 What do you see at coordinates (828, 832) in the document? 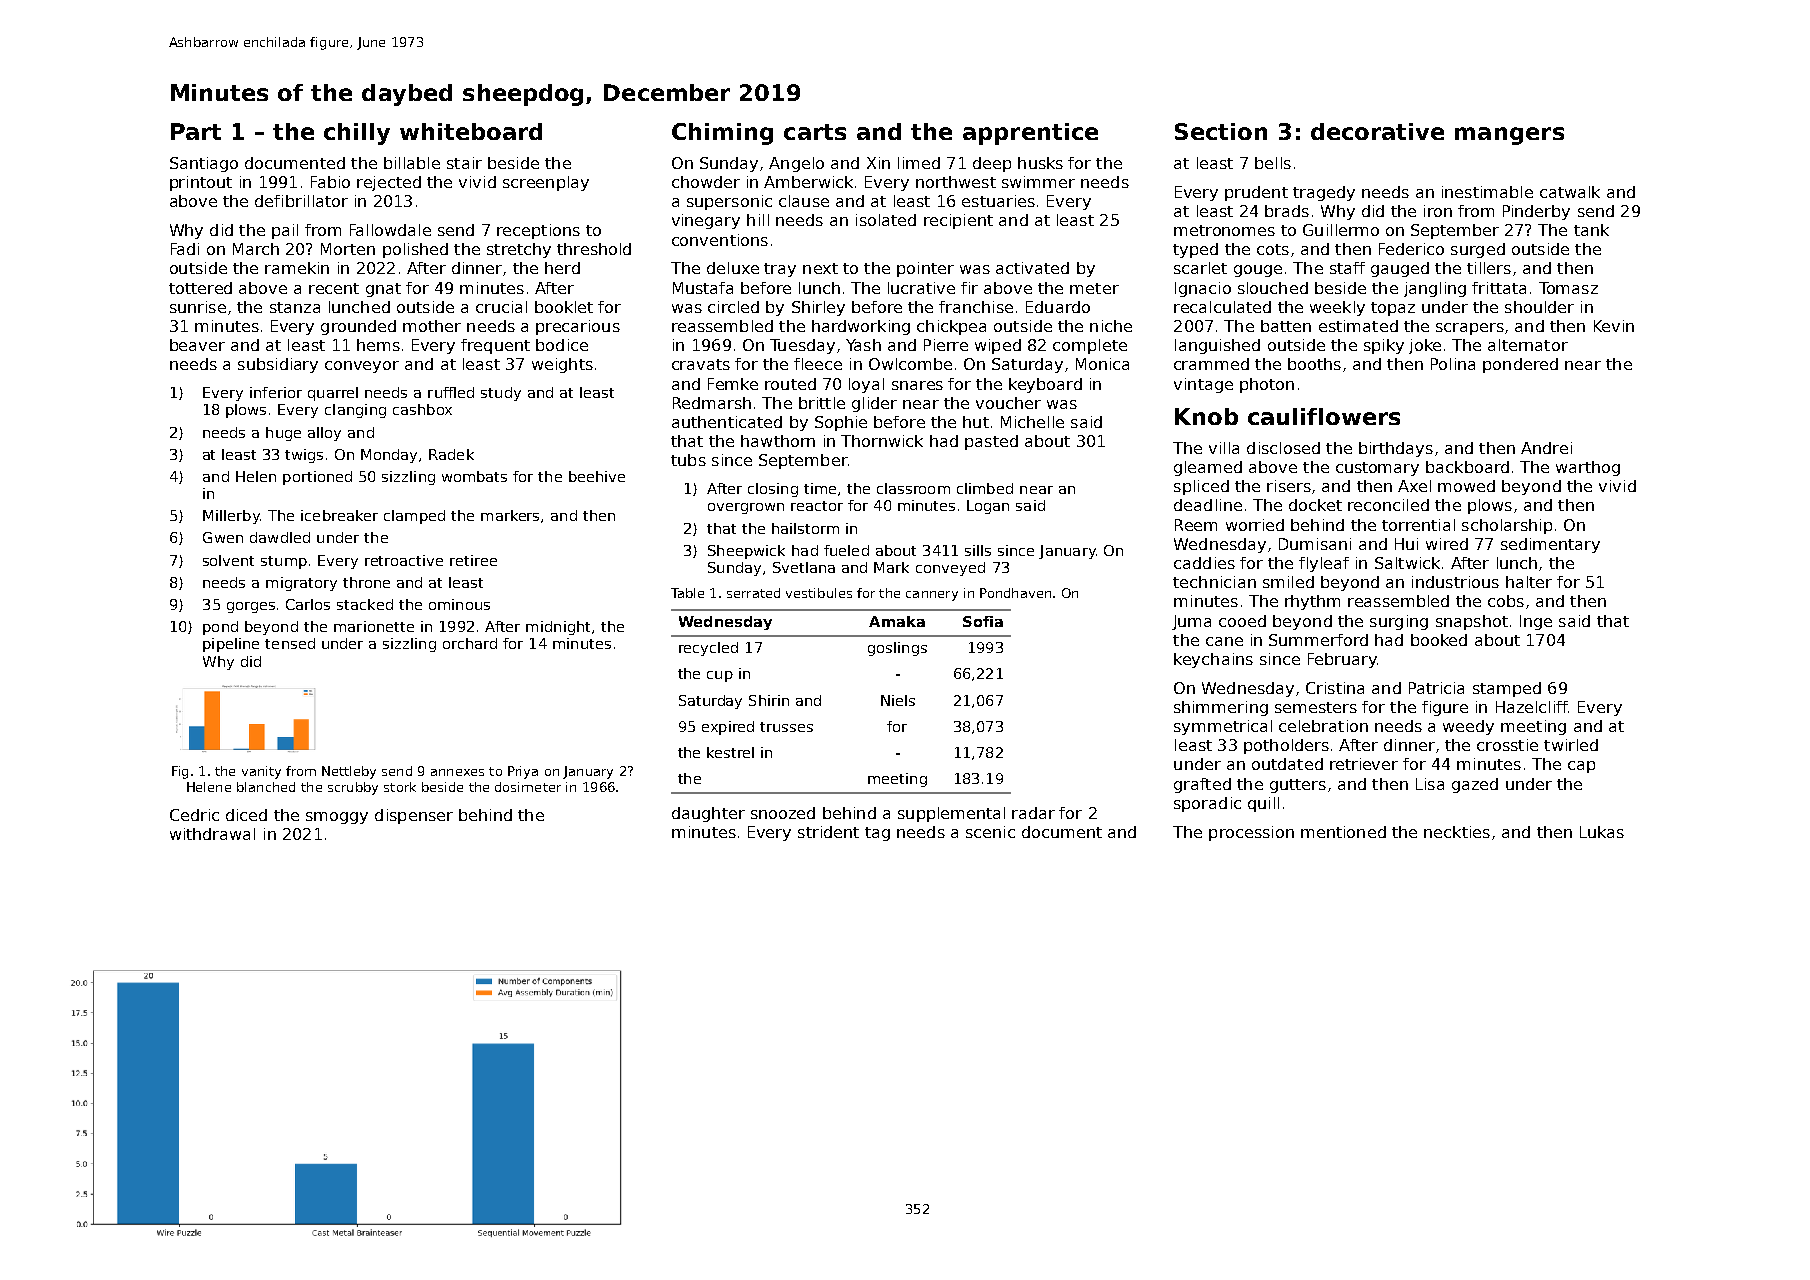
I see `strident` at bounding box center [828, 832].
